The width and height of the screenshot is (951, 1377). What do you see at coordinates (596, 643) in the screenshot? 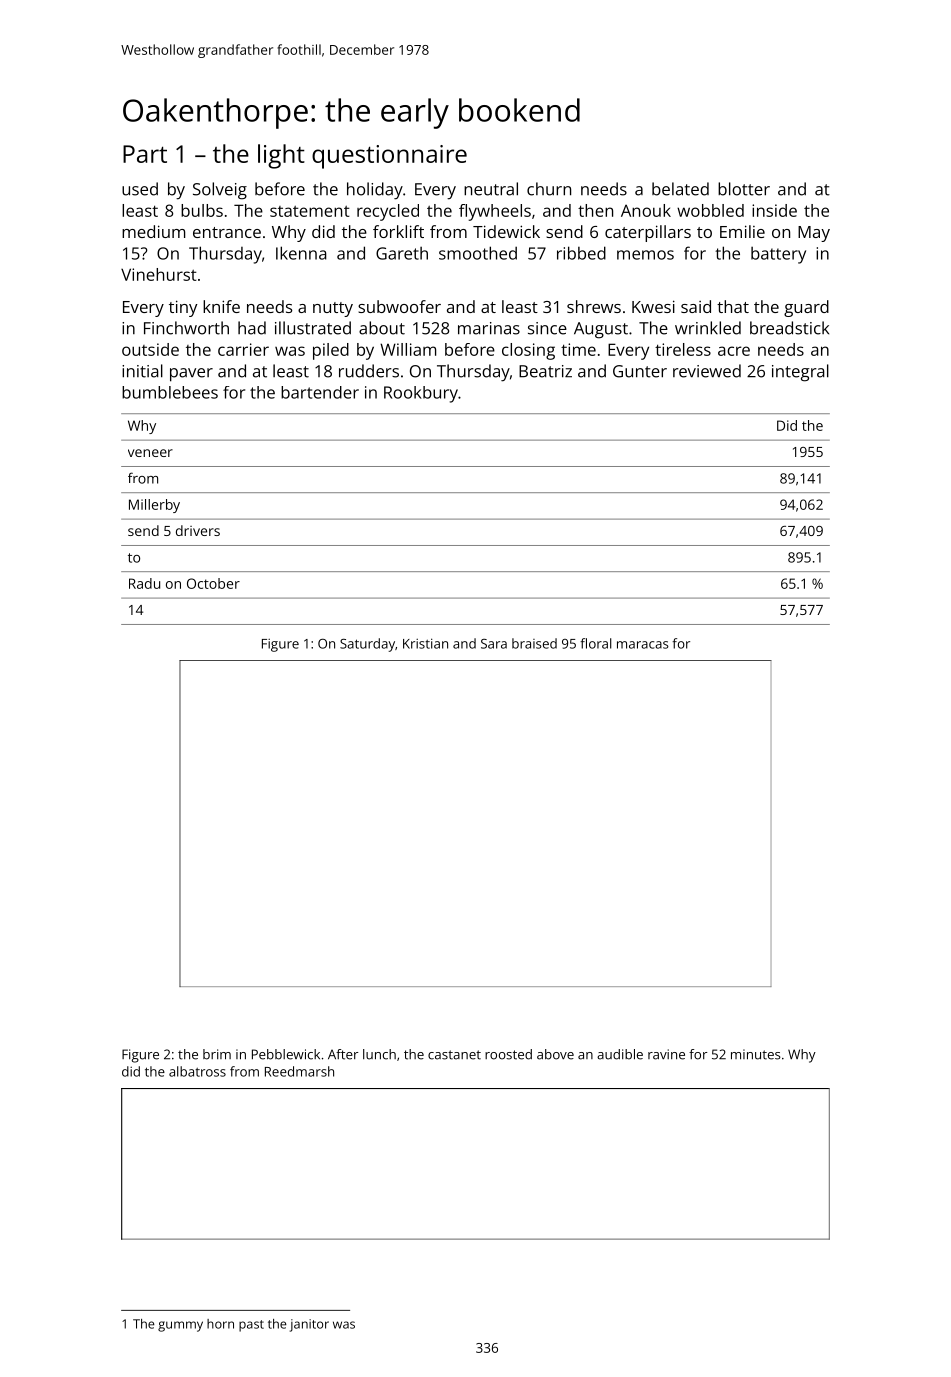
I see `floral` at bounding box center [596, 643].
